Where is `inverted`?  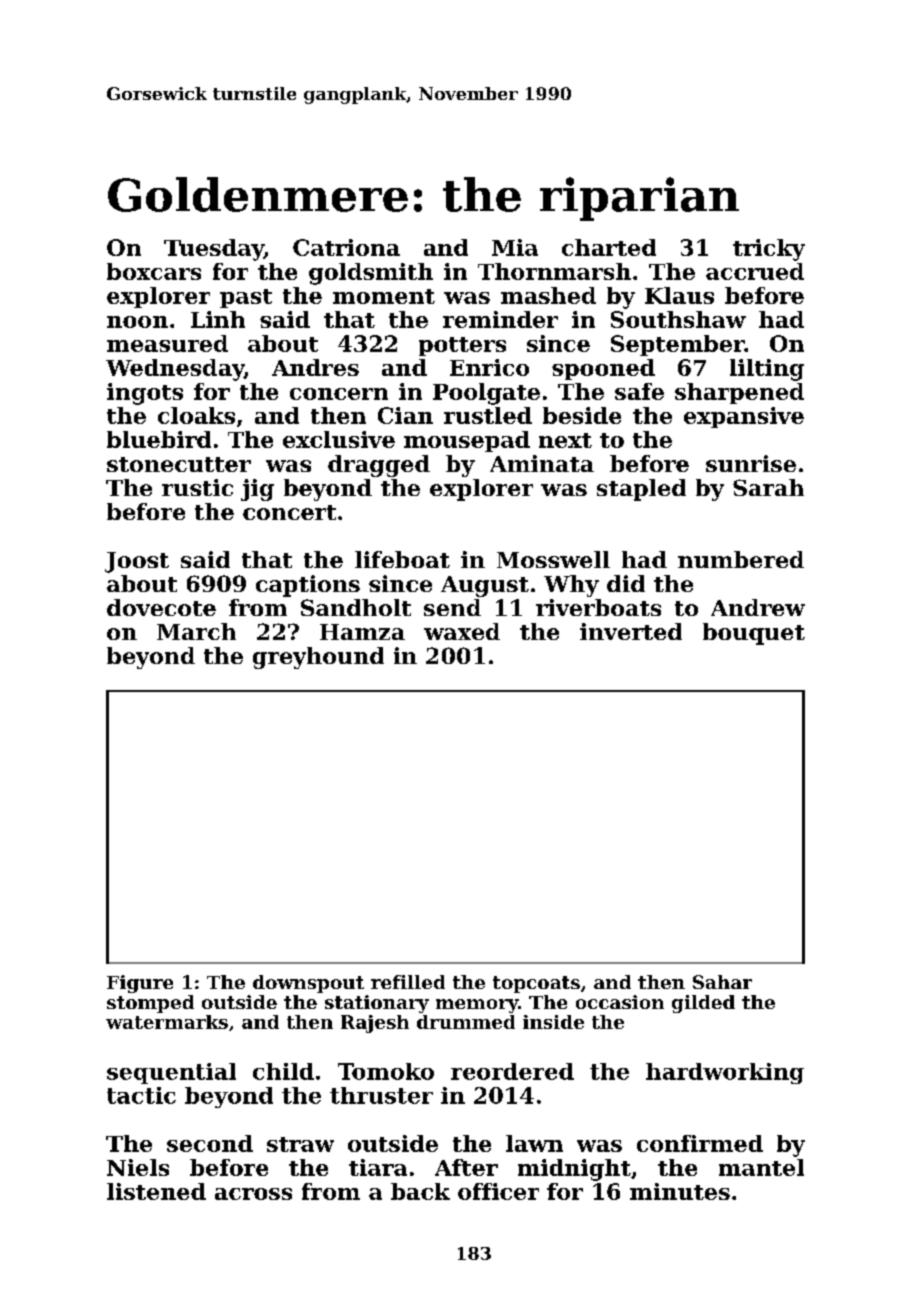 inverted is located at coordinates (631, 631).
